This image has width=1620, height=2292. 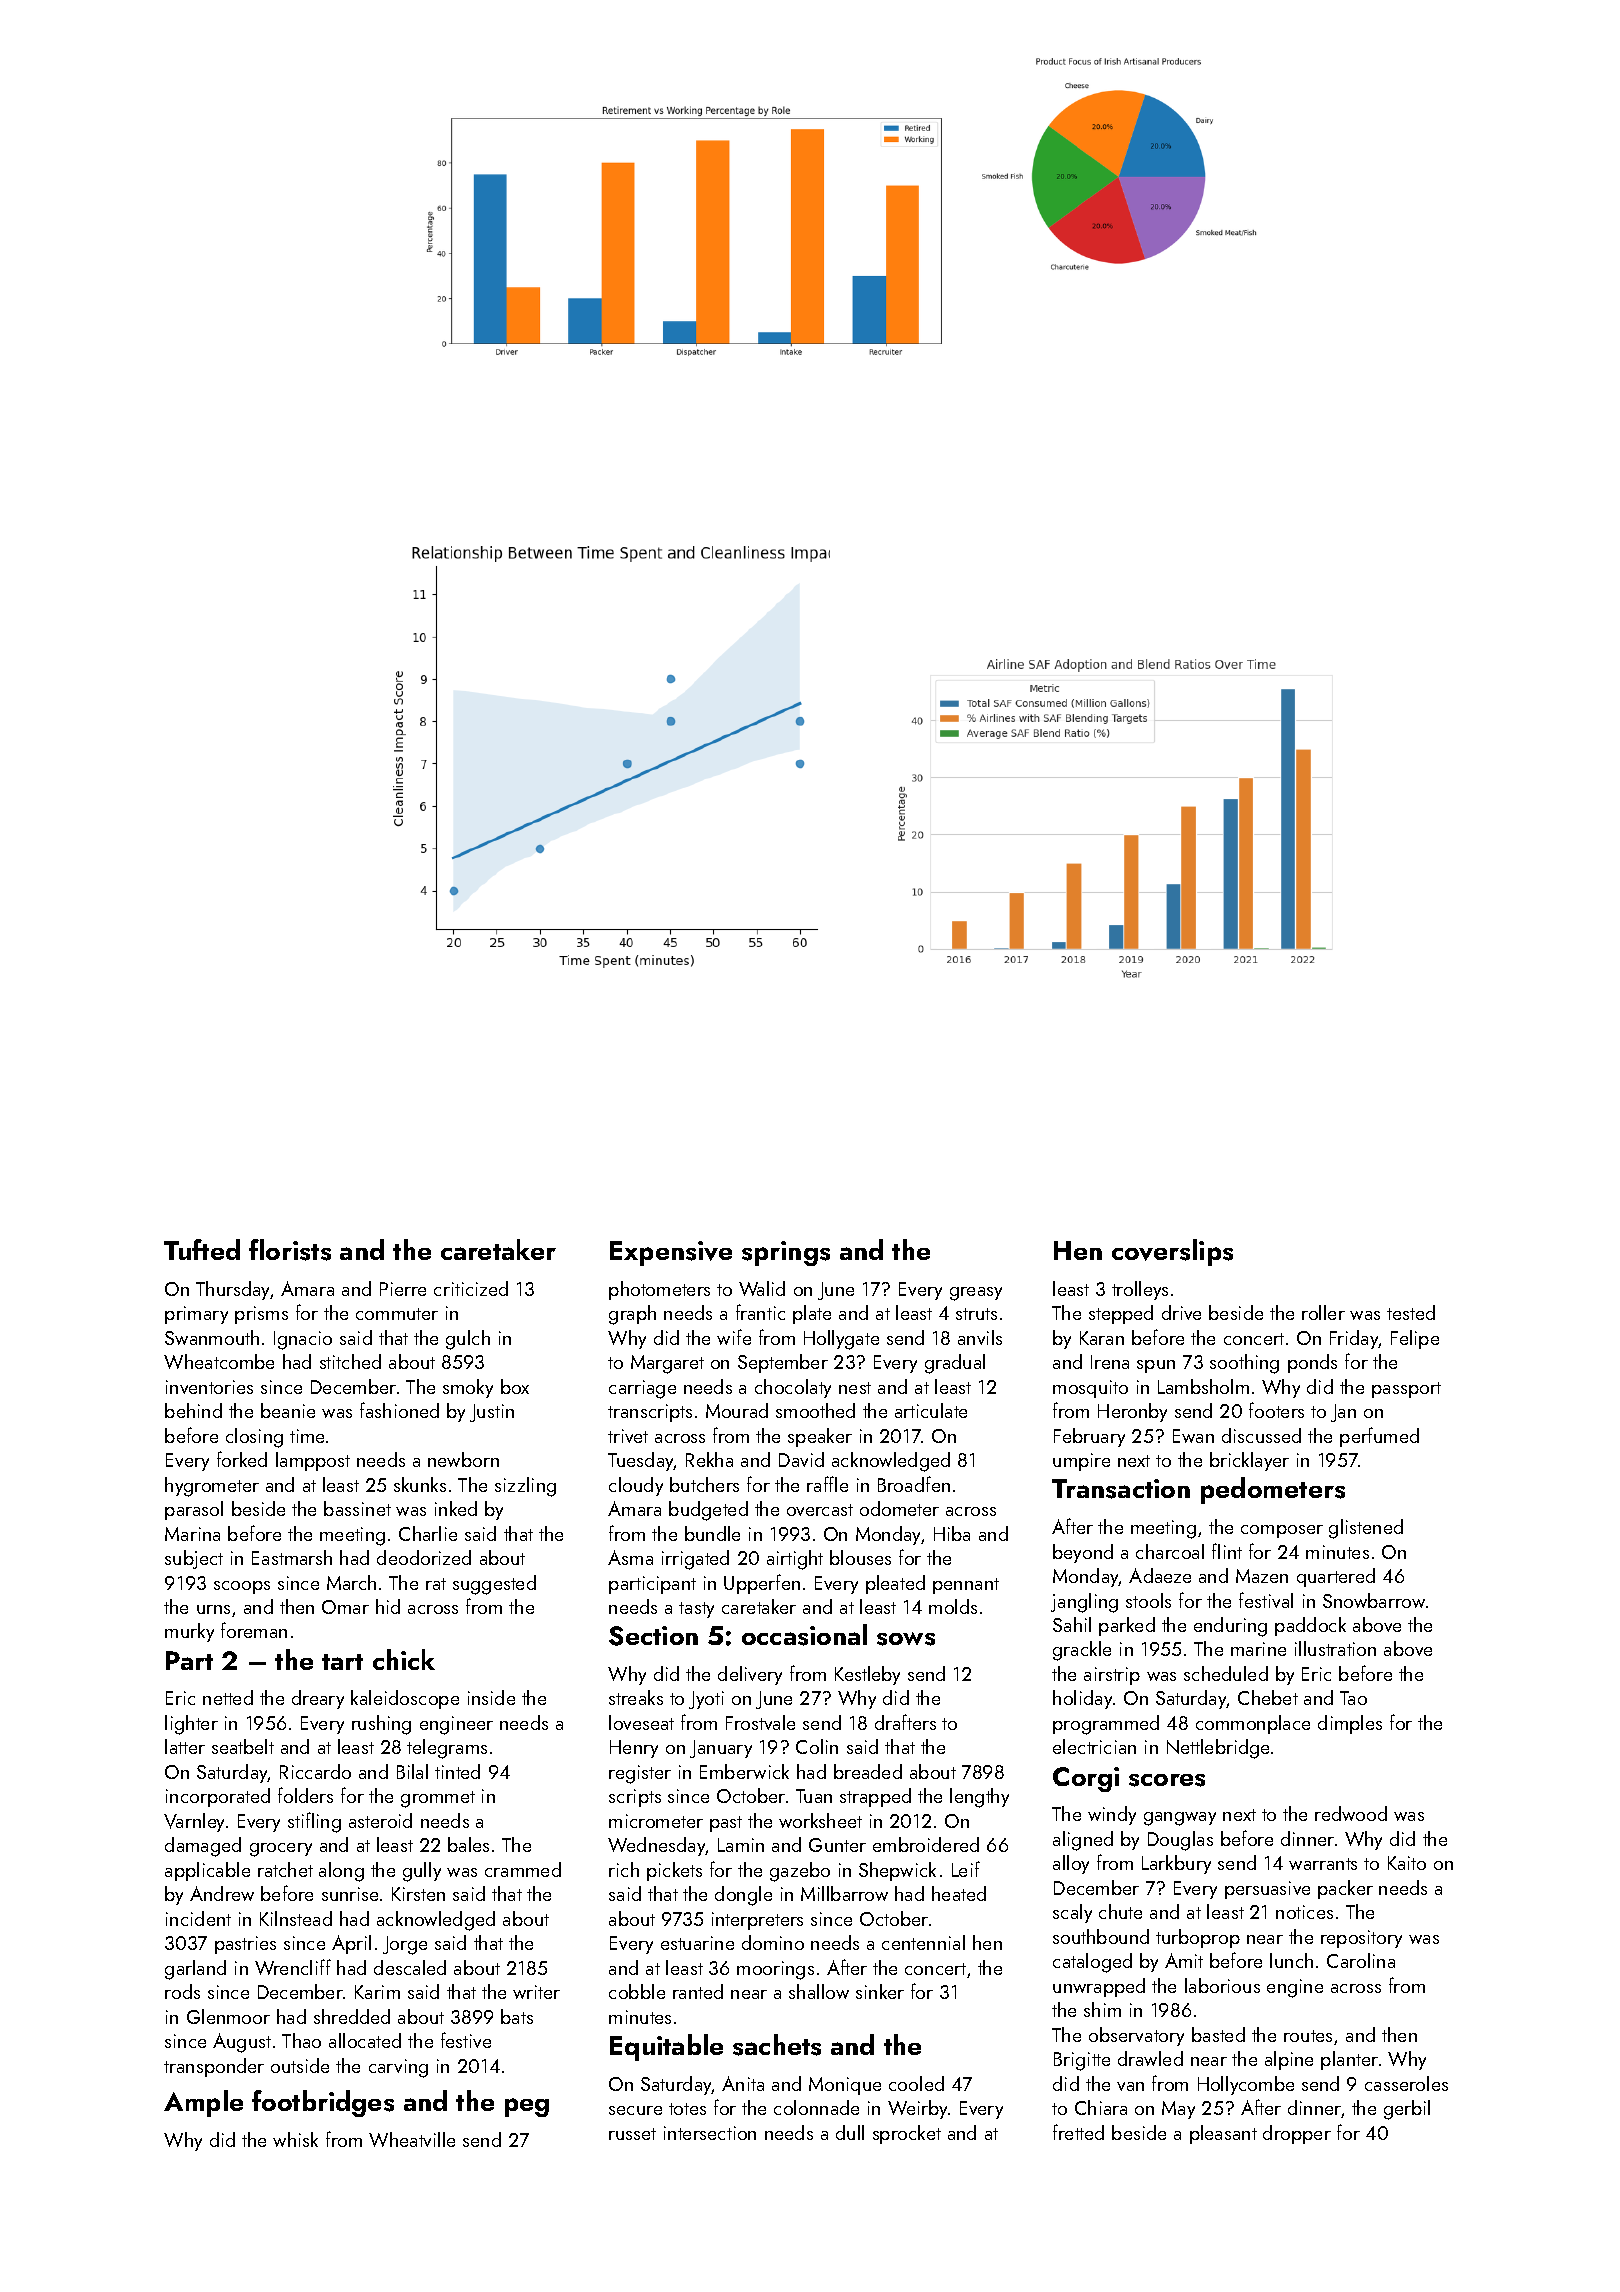 I want to click on florists, so click(x=290, y=1250).
